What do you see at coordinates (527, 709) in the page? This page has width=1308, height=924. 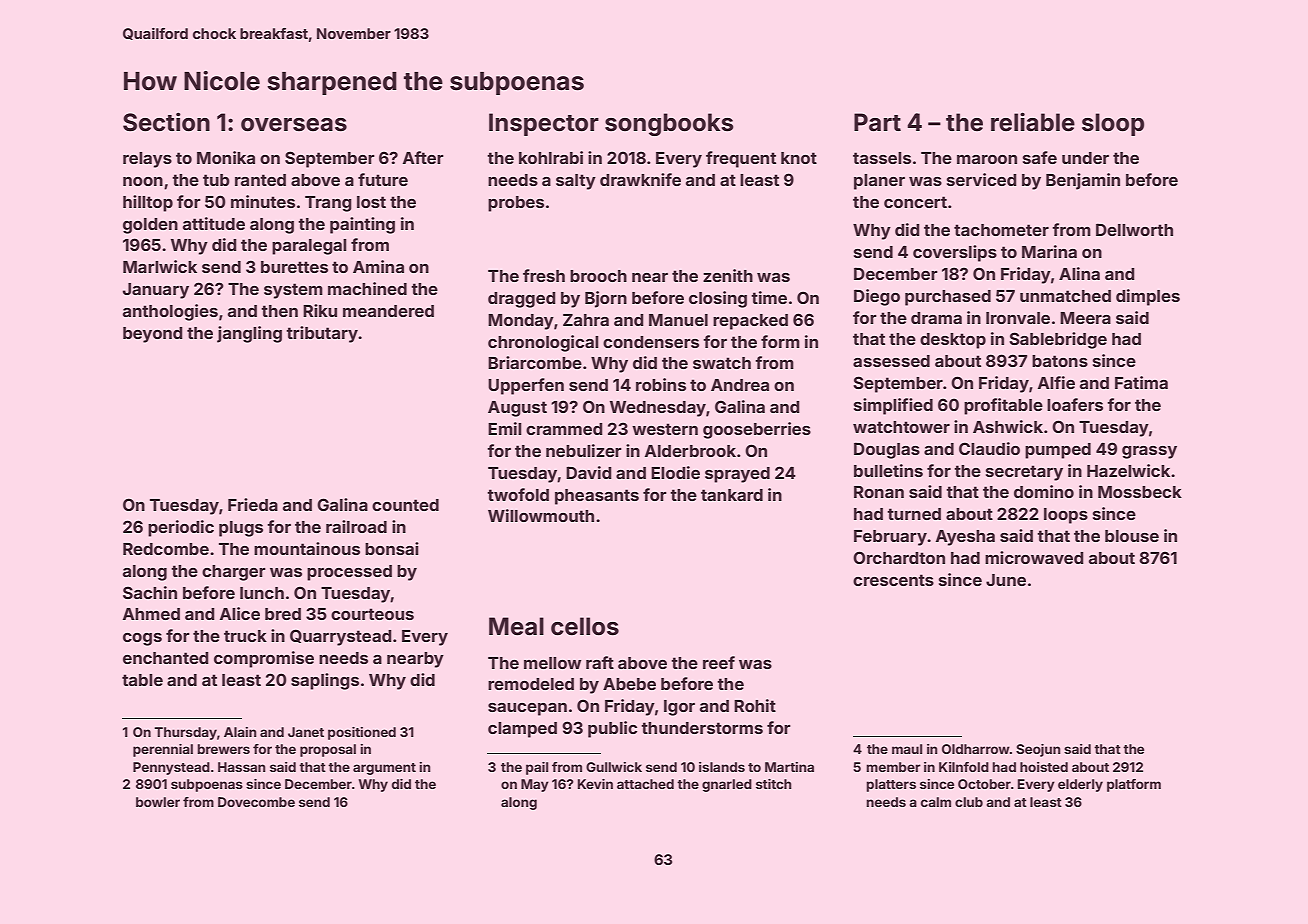 I see `saucepan` at bounding box center [527, 709].
